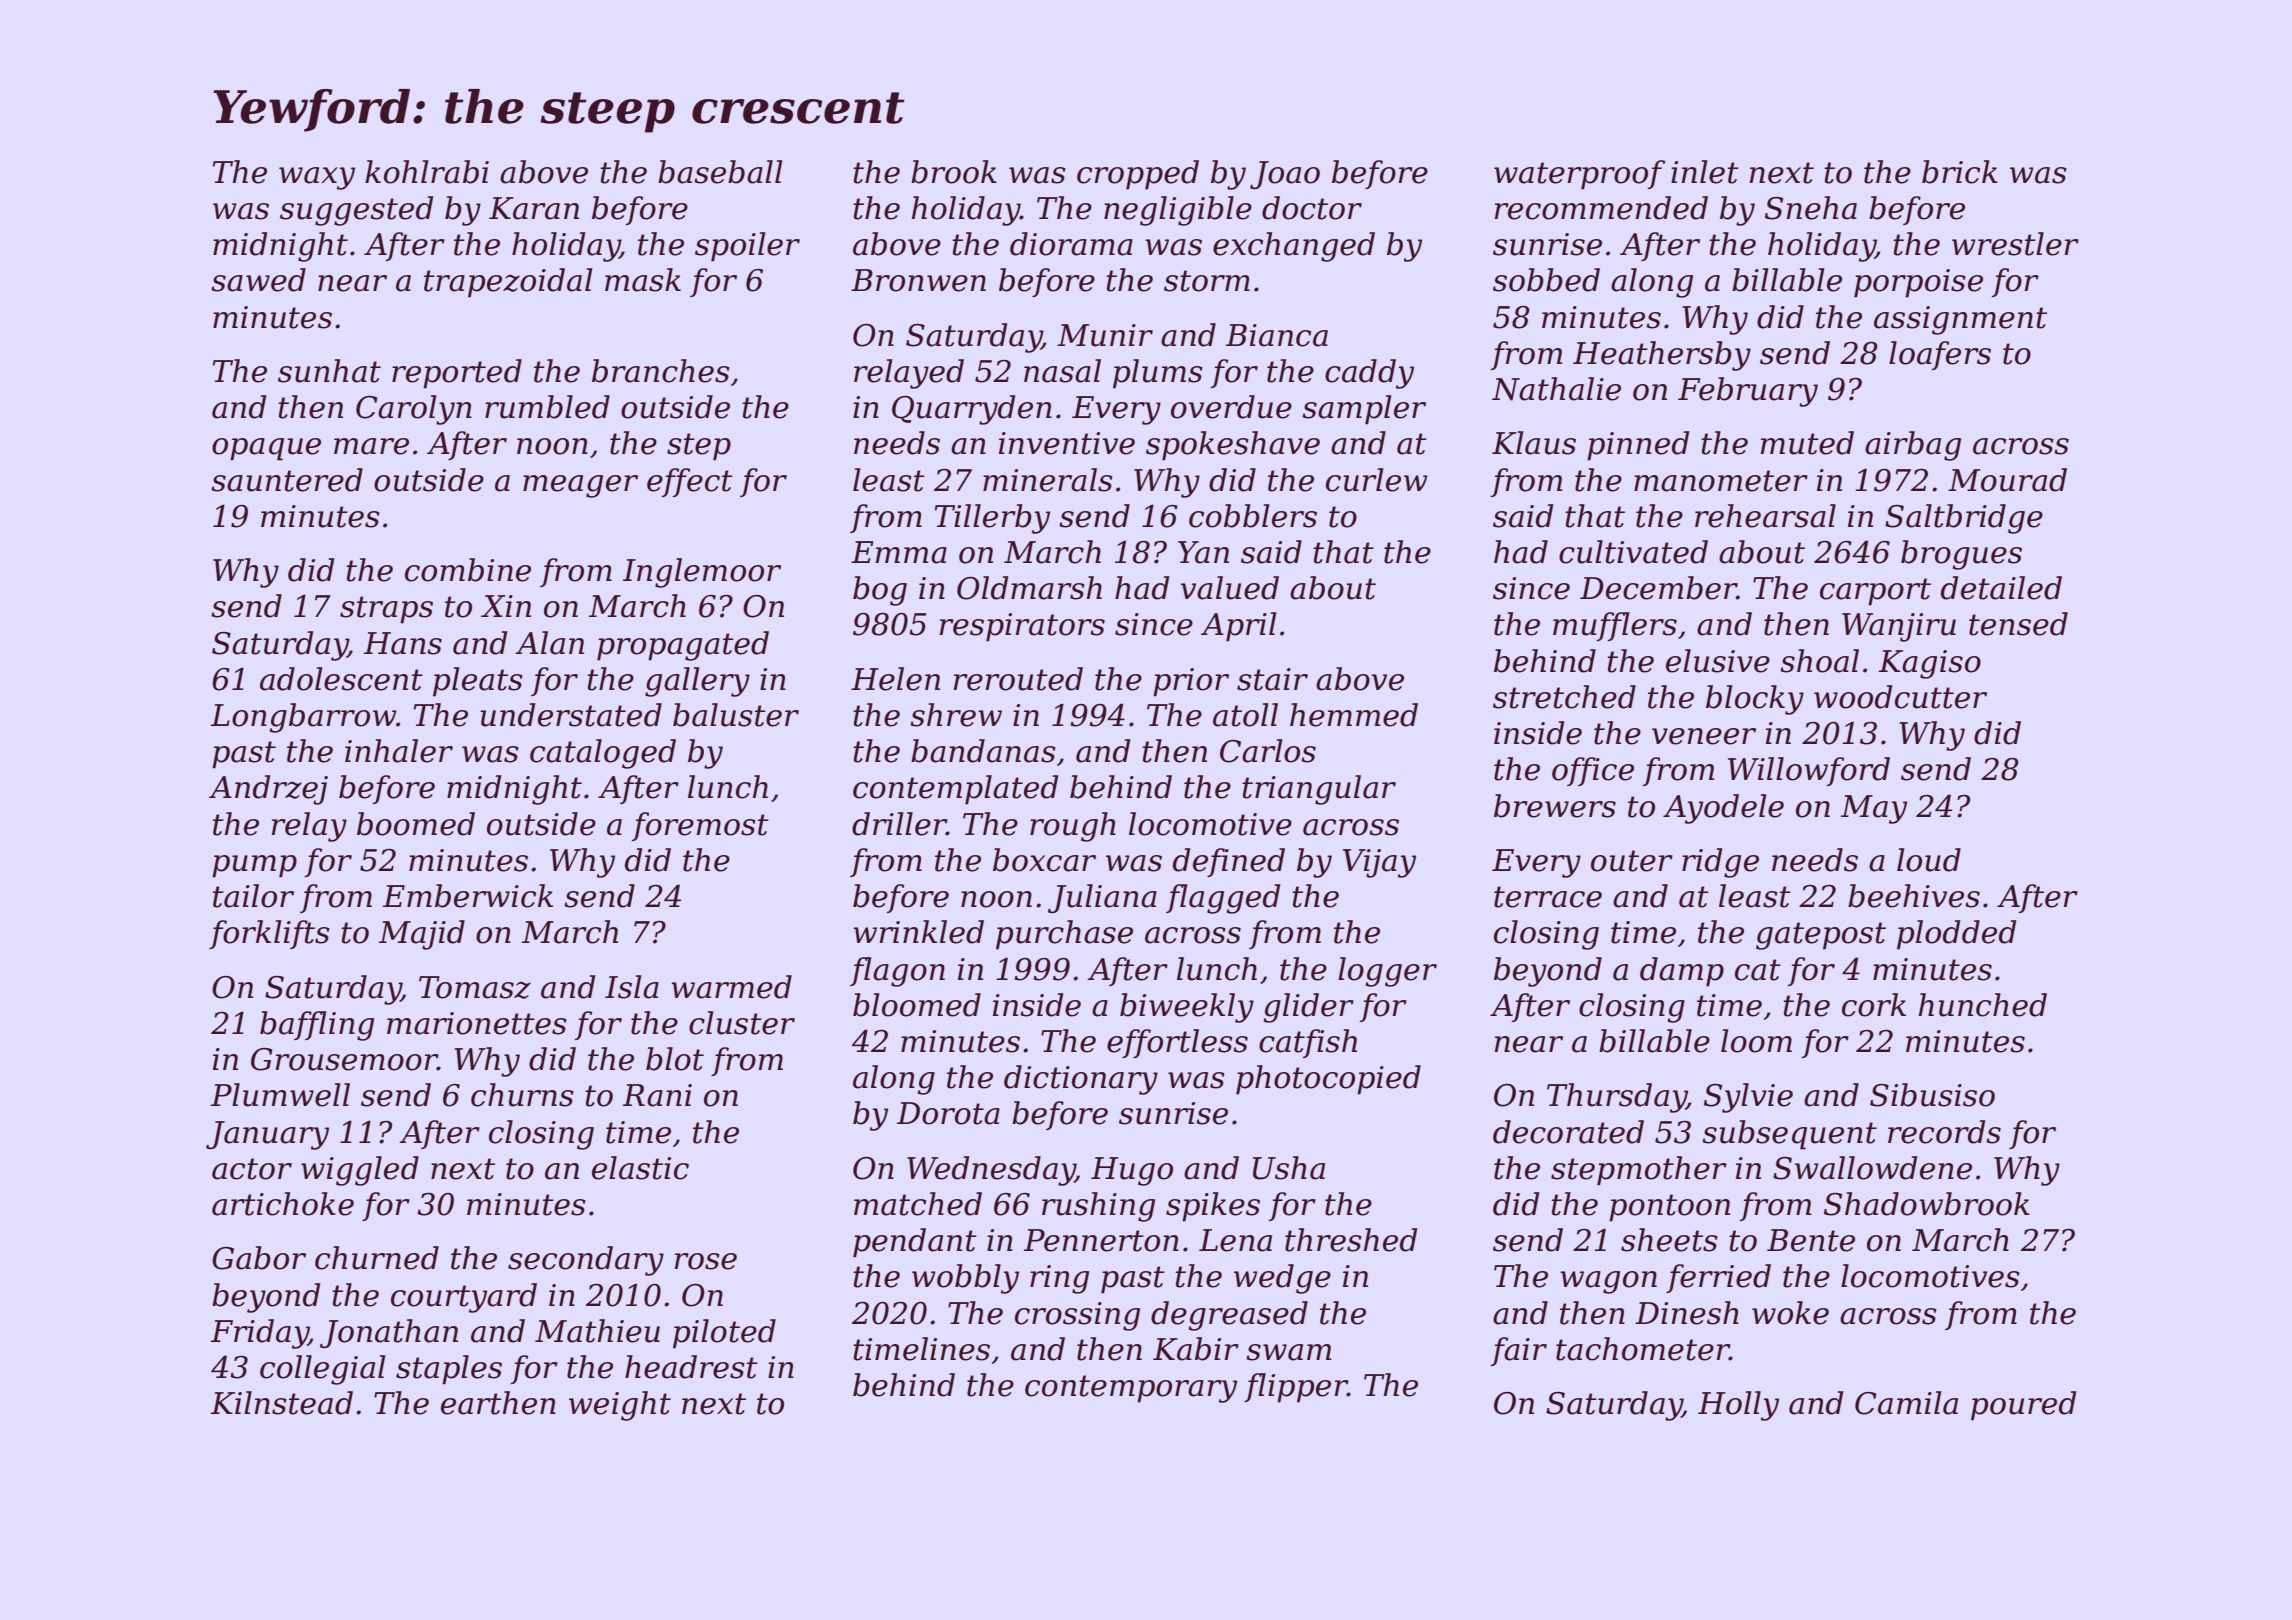  What do you see at coordinates (323, 1370) in the screenshot?
I see `collegial` at bounding box center [323, 1370].
